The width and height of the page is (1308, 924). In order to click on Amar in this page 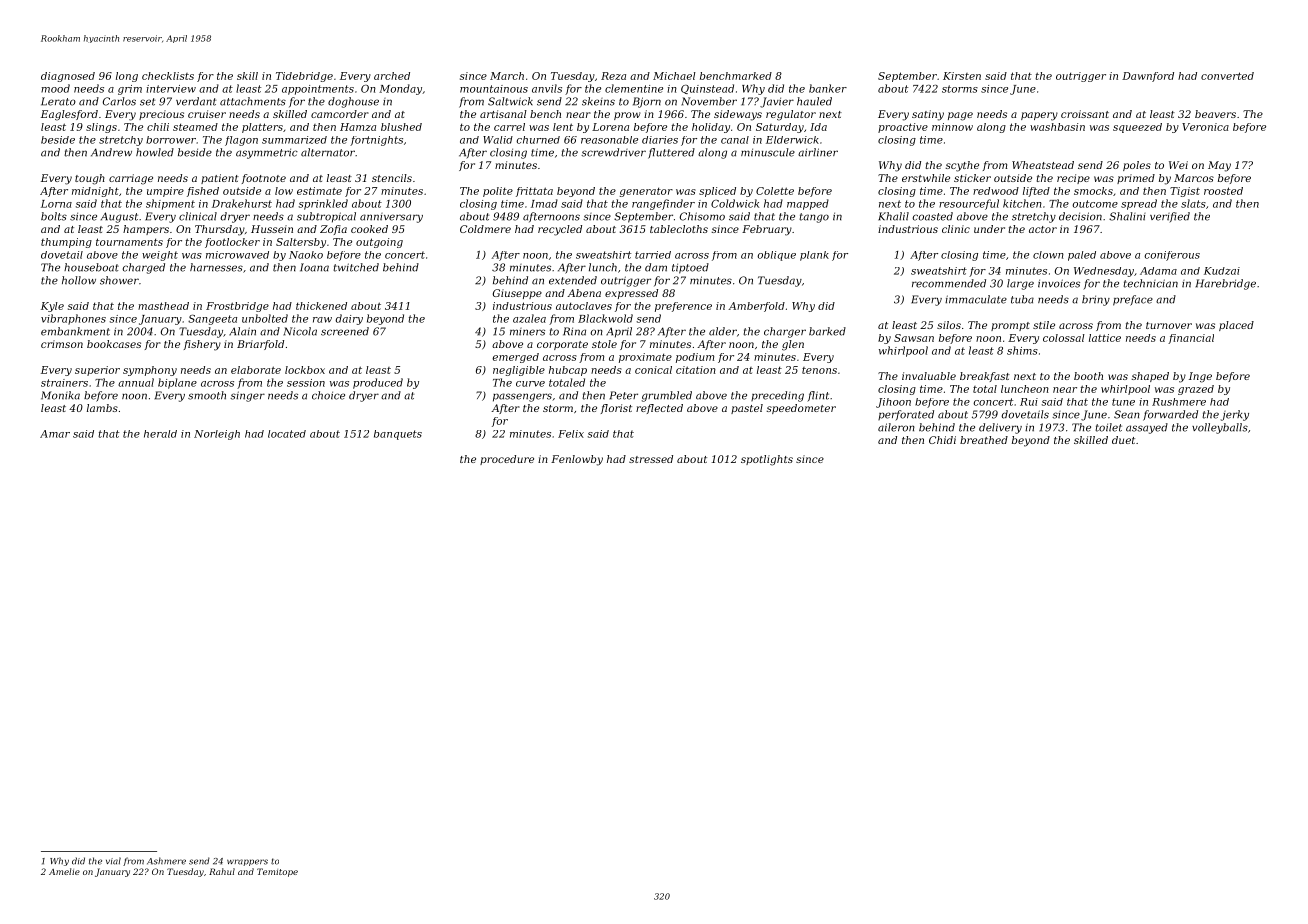, I will do `click(55, 434)`.
